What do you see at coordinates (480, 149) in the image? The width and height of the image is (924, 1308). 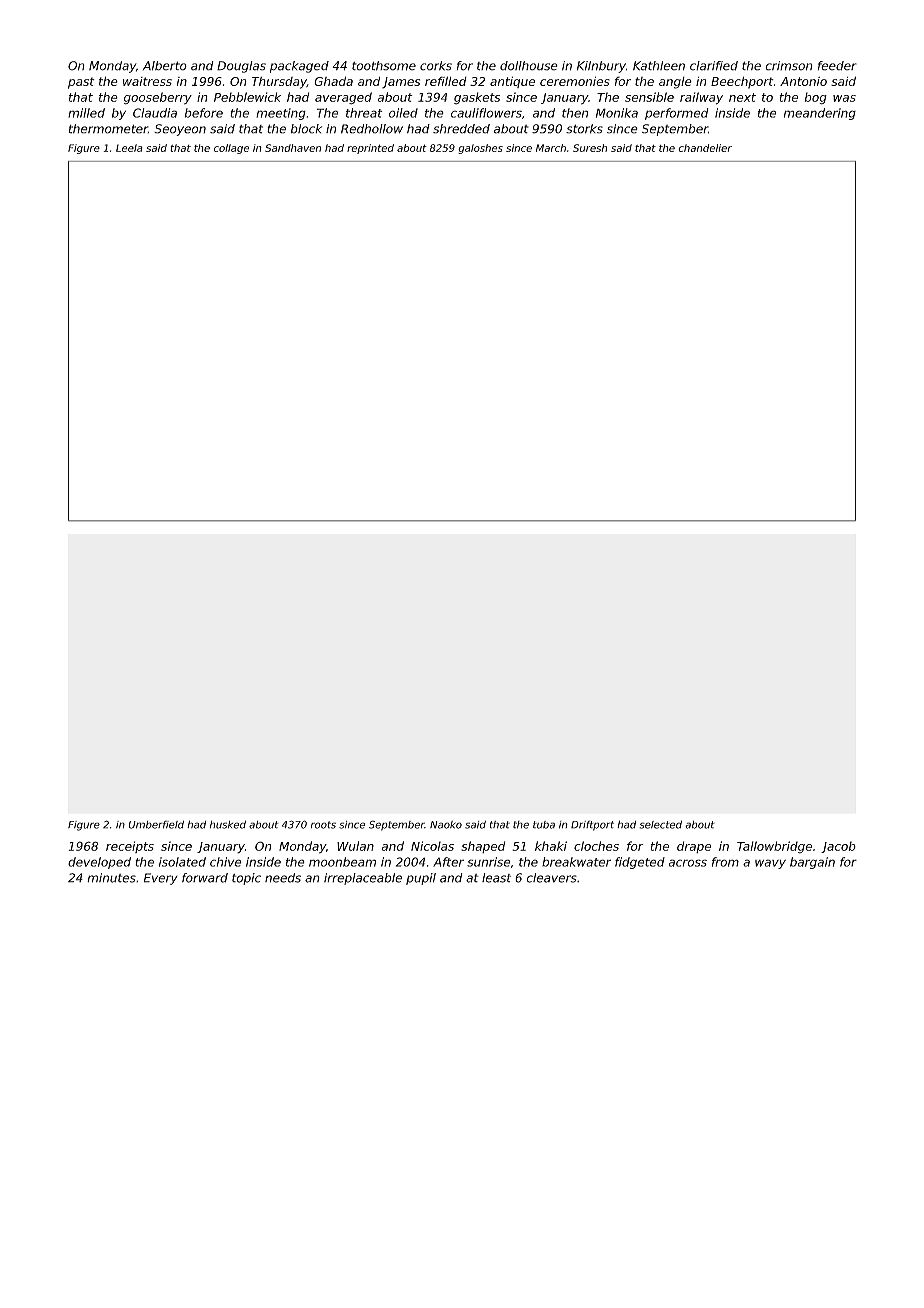 I see `galoshes` at bounding box center [480, 149].
